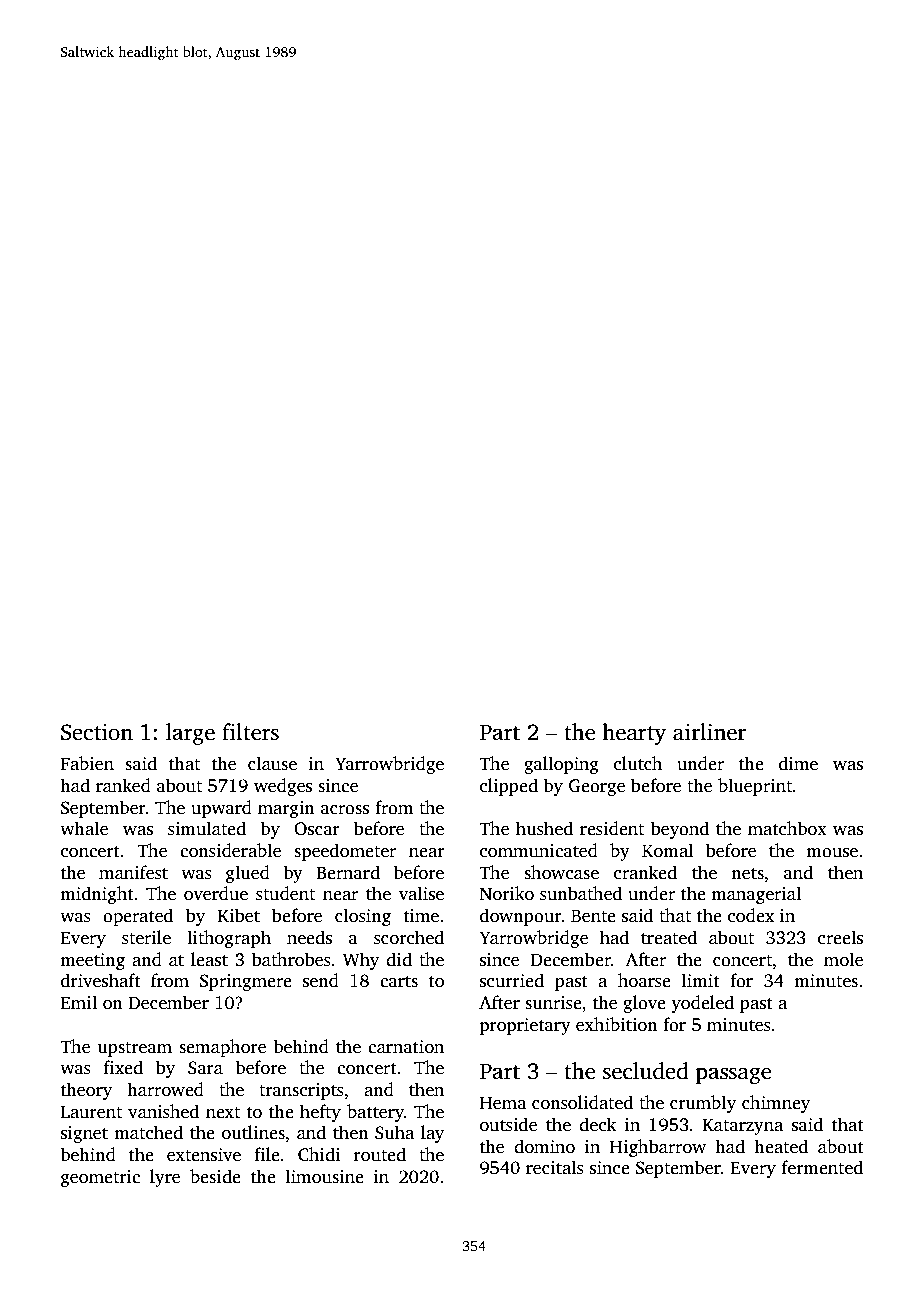  I want to click on large, so click(190, 734).
